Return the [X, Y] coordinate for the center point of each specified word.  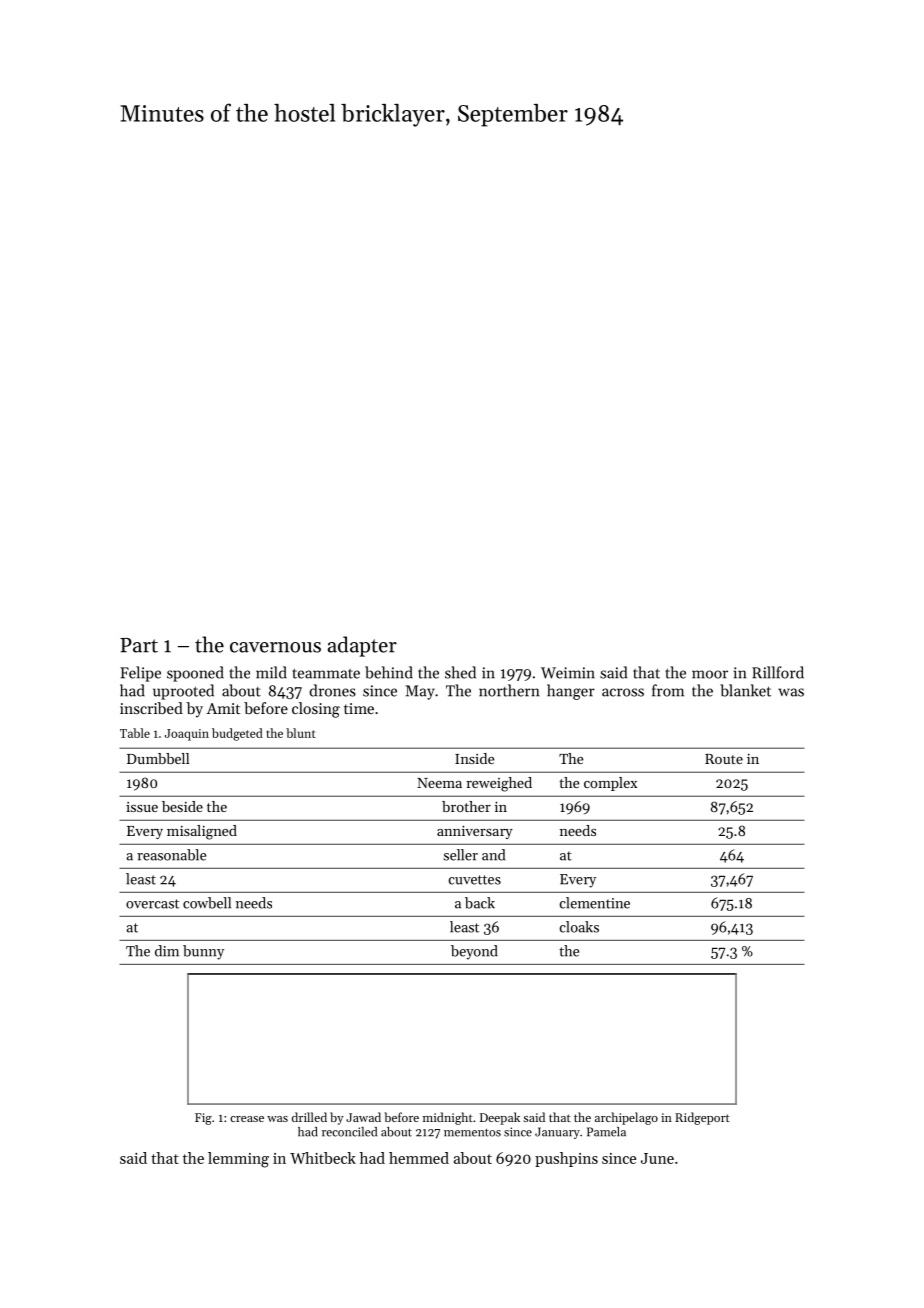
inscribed [151, 708]
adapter [362, 646]
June [657, 1158]
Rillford [778, 672]
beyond [474, 952]
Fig [203, 1119]
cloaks [579, 927]
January [557, 1133]
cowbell [207, 903]
